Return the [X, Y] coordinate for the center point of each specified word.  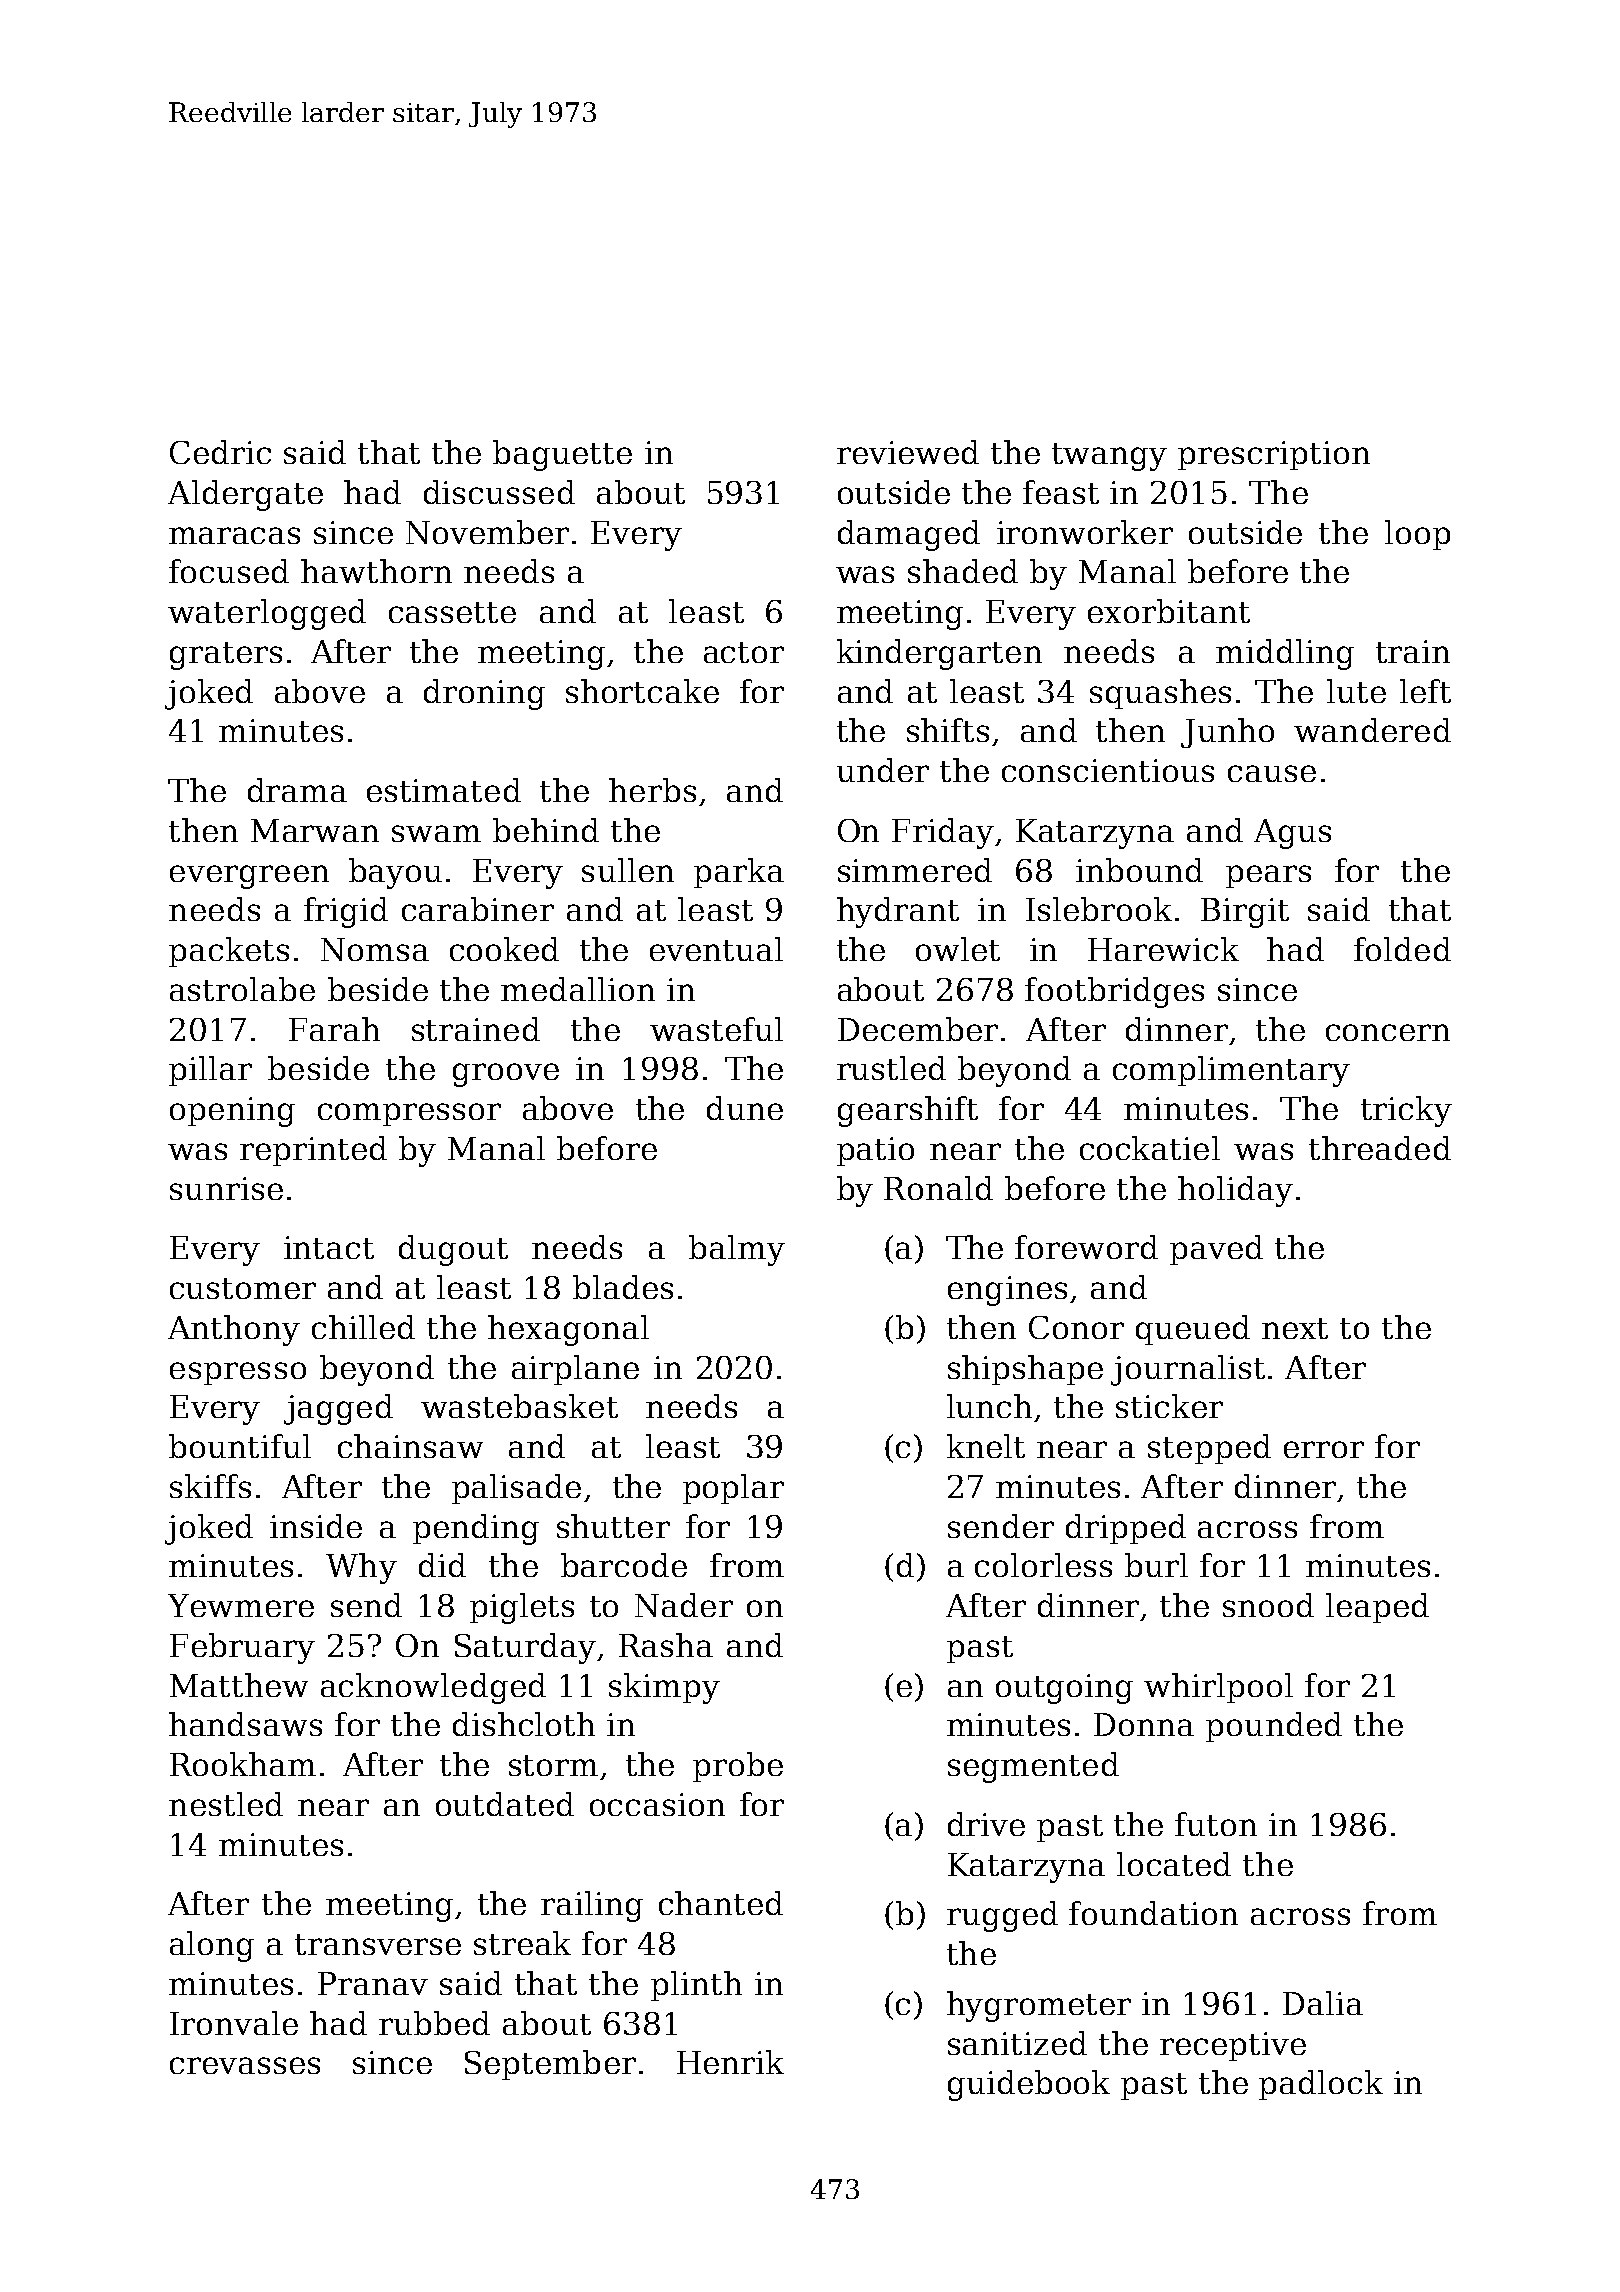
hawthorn [376, 571]
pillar [210, 1071]
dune [745, 1108]
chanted [721, 1903]
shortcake [642, 691]
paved [1216, 1250]
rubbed [434, 2023]
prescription [1274, 455]
